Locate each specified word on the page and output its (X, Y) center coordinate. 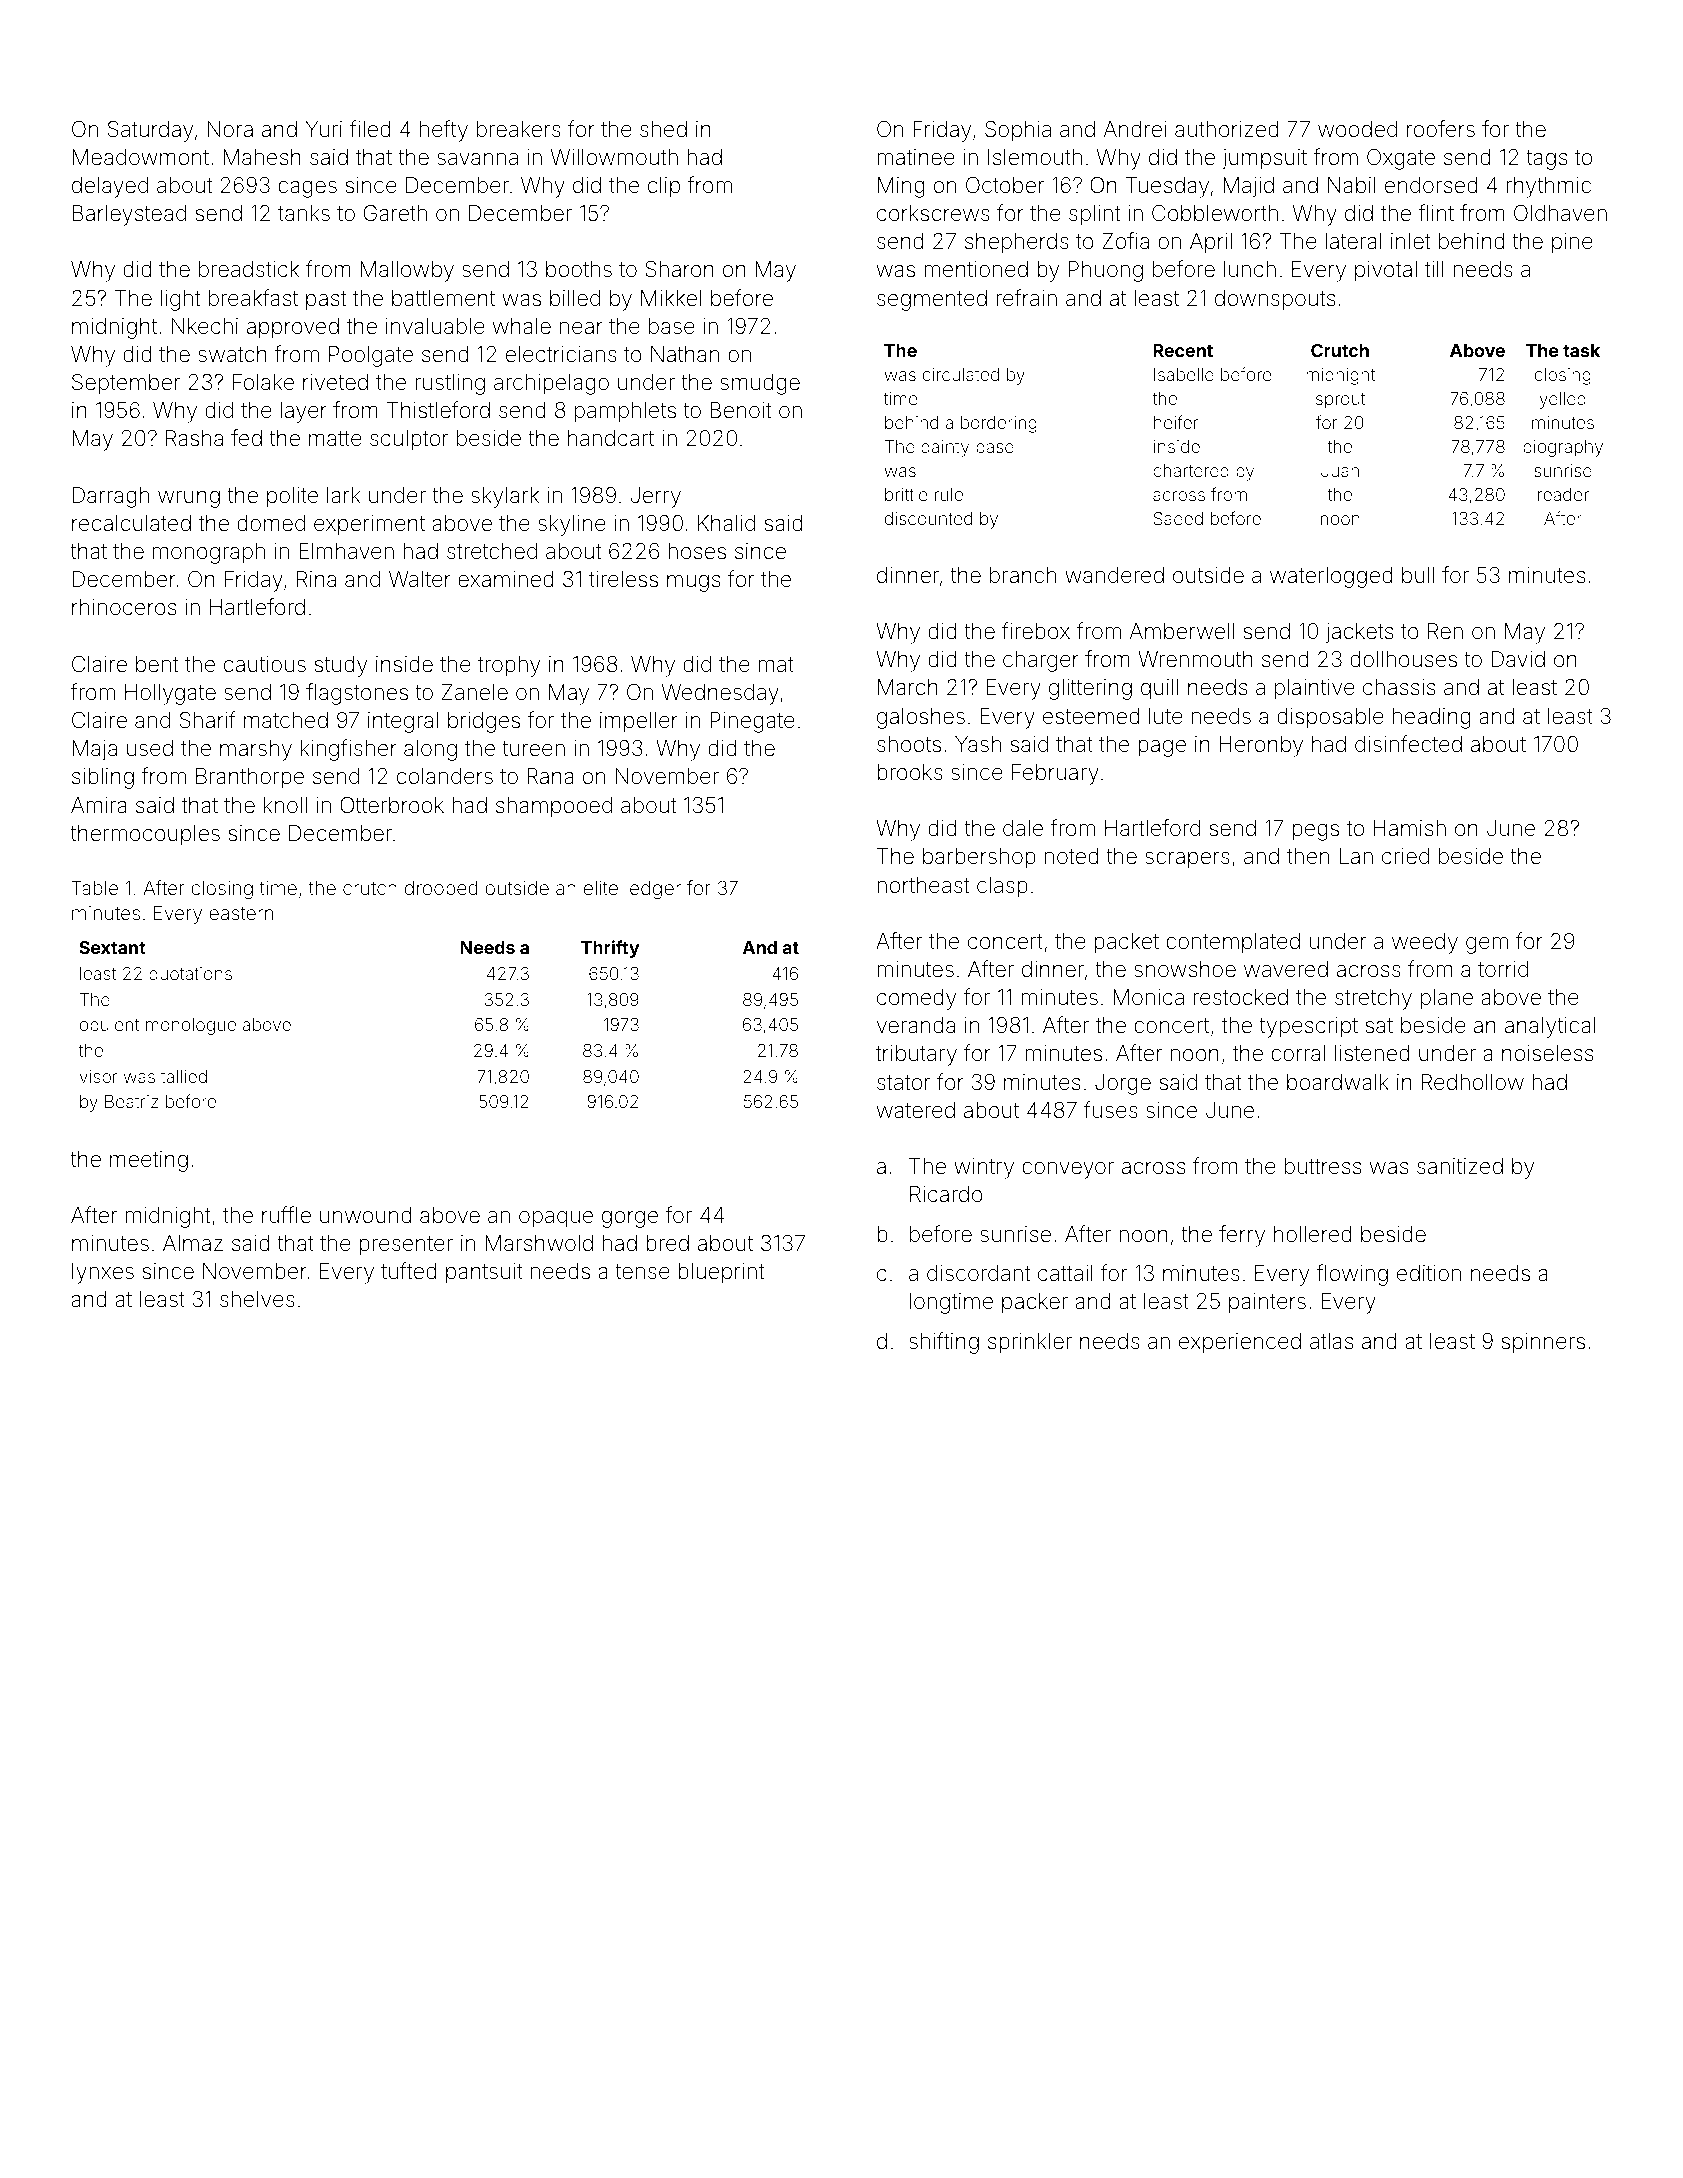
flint (1436, 212)
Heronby (1261, 746)
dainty (945, 448)
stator (903, 1083)
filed (370, 129)
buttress (1323, 1166)
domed (271, 523)
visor (98, 1076)
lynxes (103, 1273)
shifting (944, 1343)
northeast (923, 885)
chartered (1191, 470)
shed (663, 129)
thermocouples (145, 835)
